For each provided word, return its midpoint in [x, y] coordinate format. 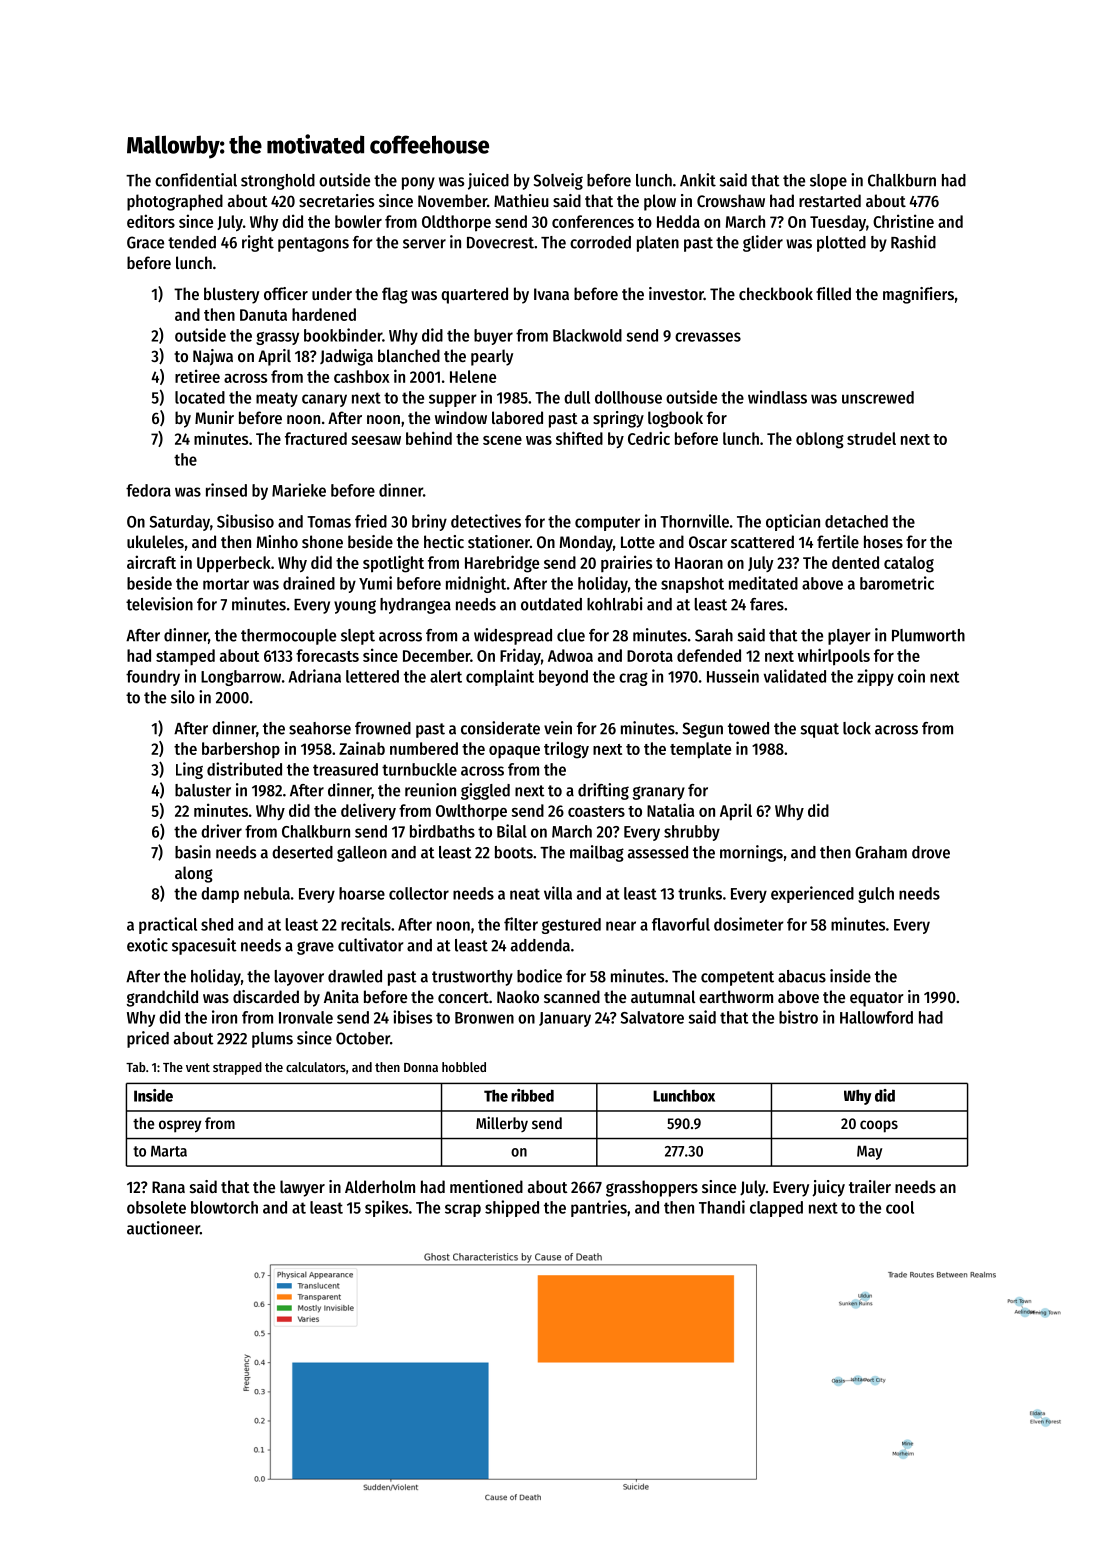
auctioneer [163, 1228]
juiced [488, 181]
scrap [463, 1210]
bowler [358, 221]
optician [793, 522]
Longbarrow [241, 678]
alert [446, 676]
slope [828, 182]
